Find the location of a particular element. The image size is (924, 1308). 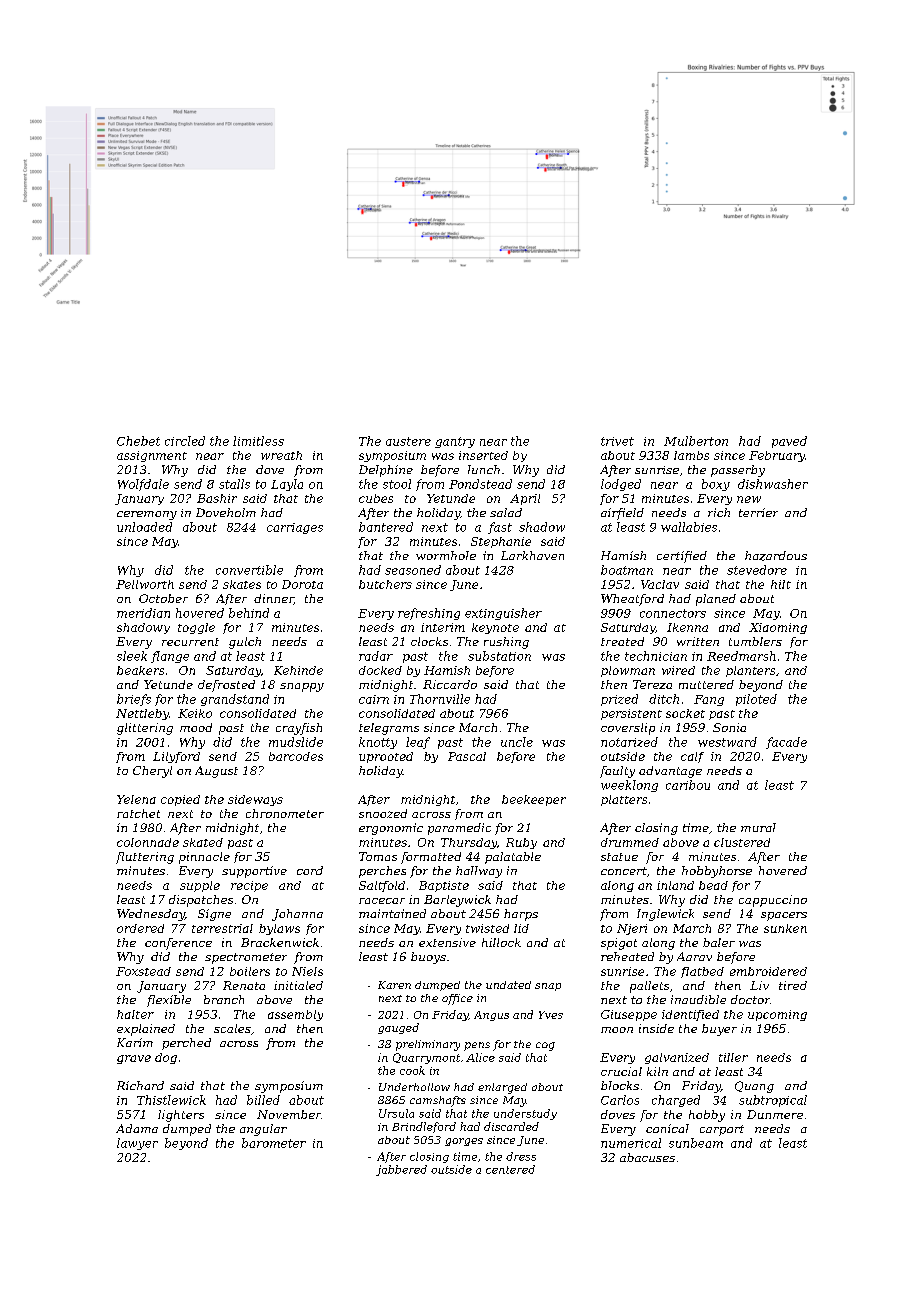

jabbered is located at coordinates (401, 1170).
